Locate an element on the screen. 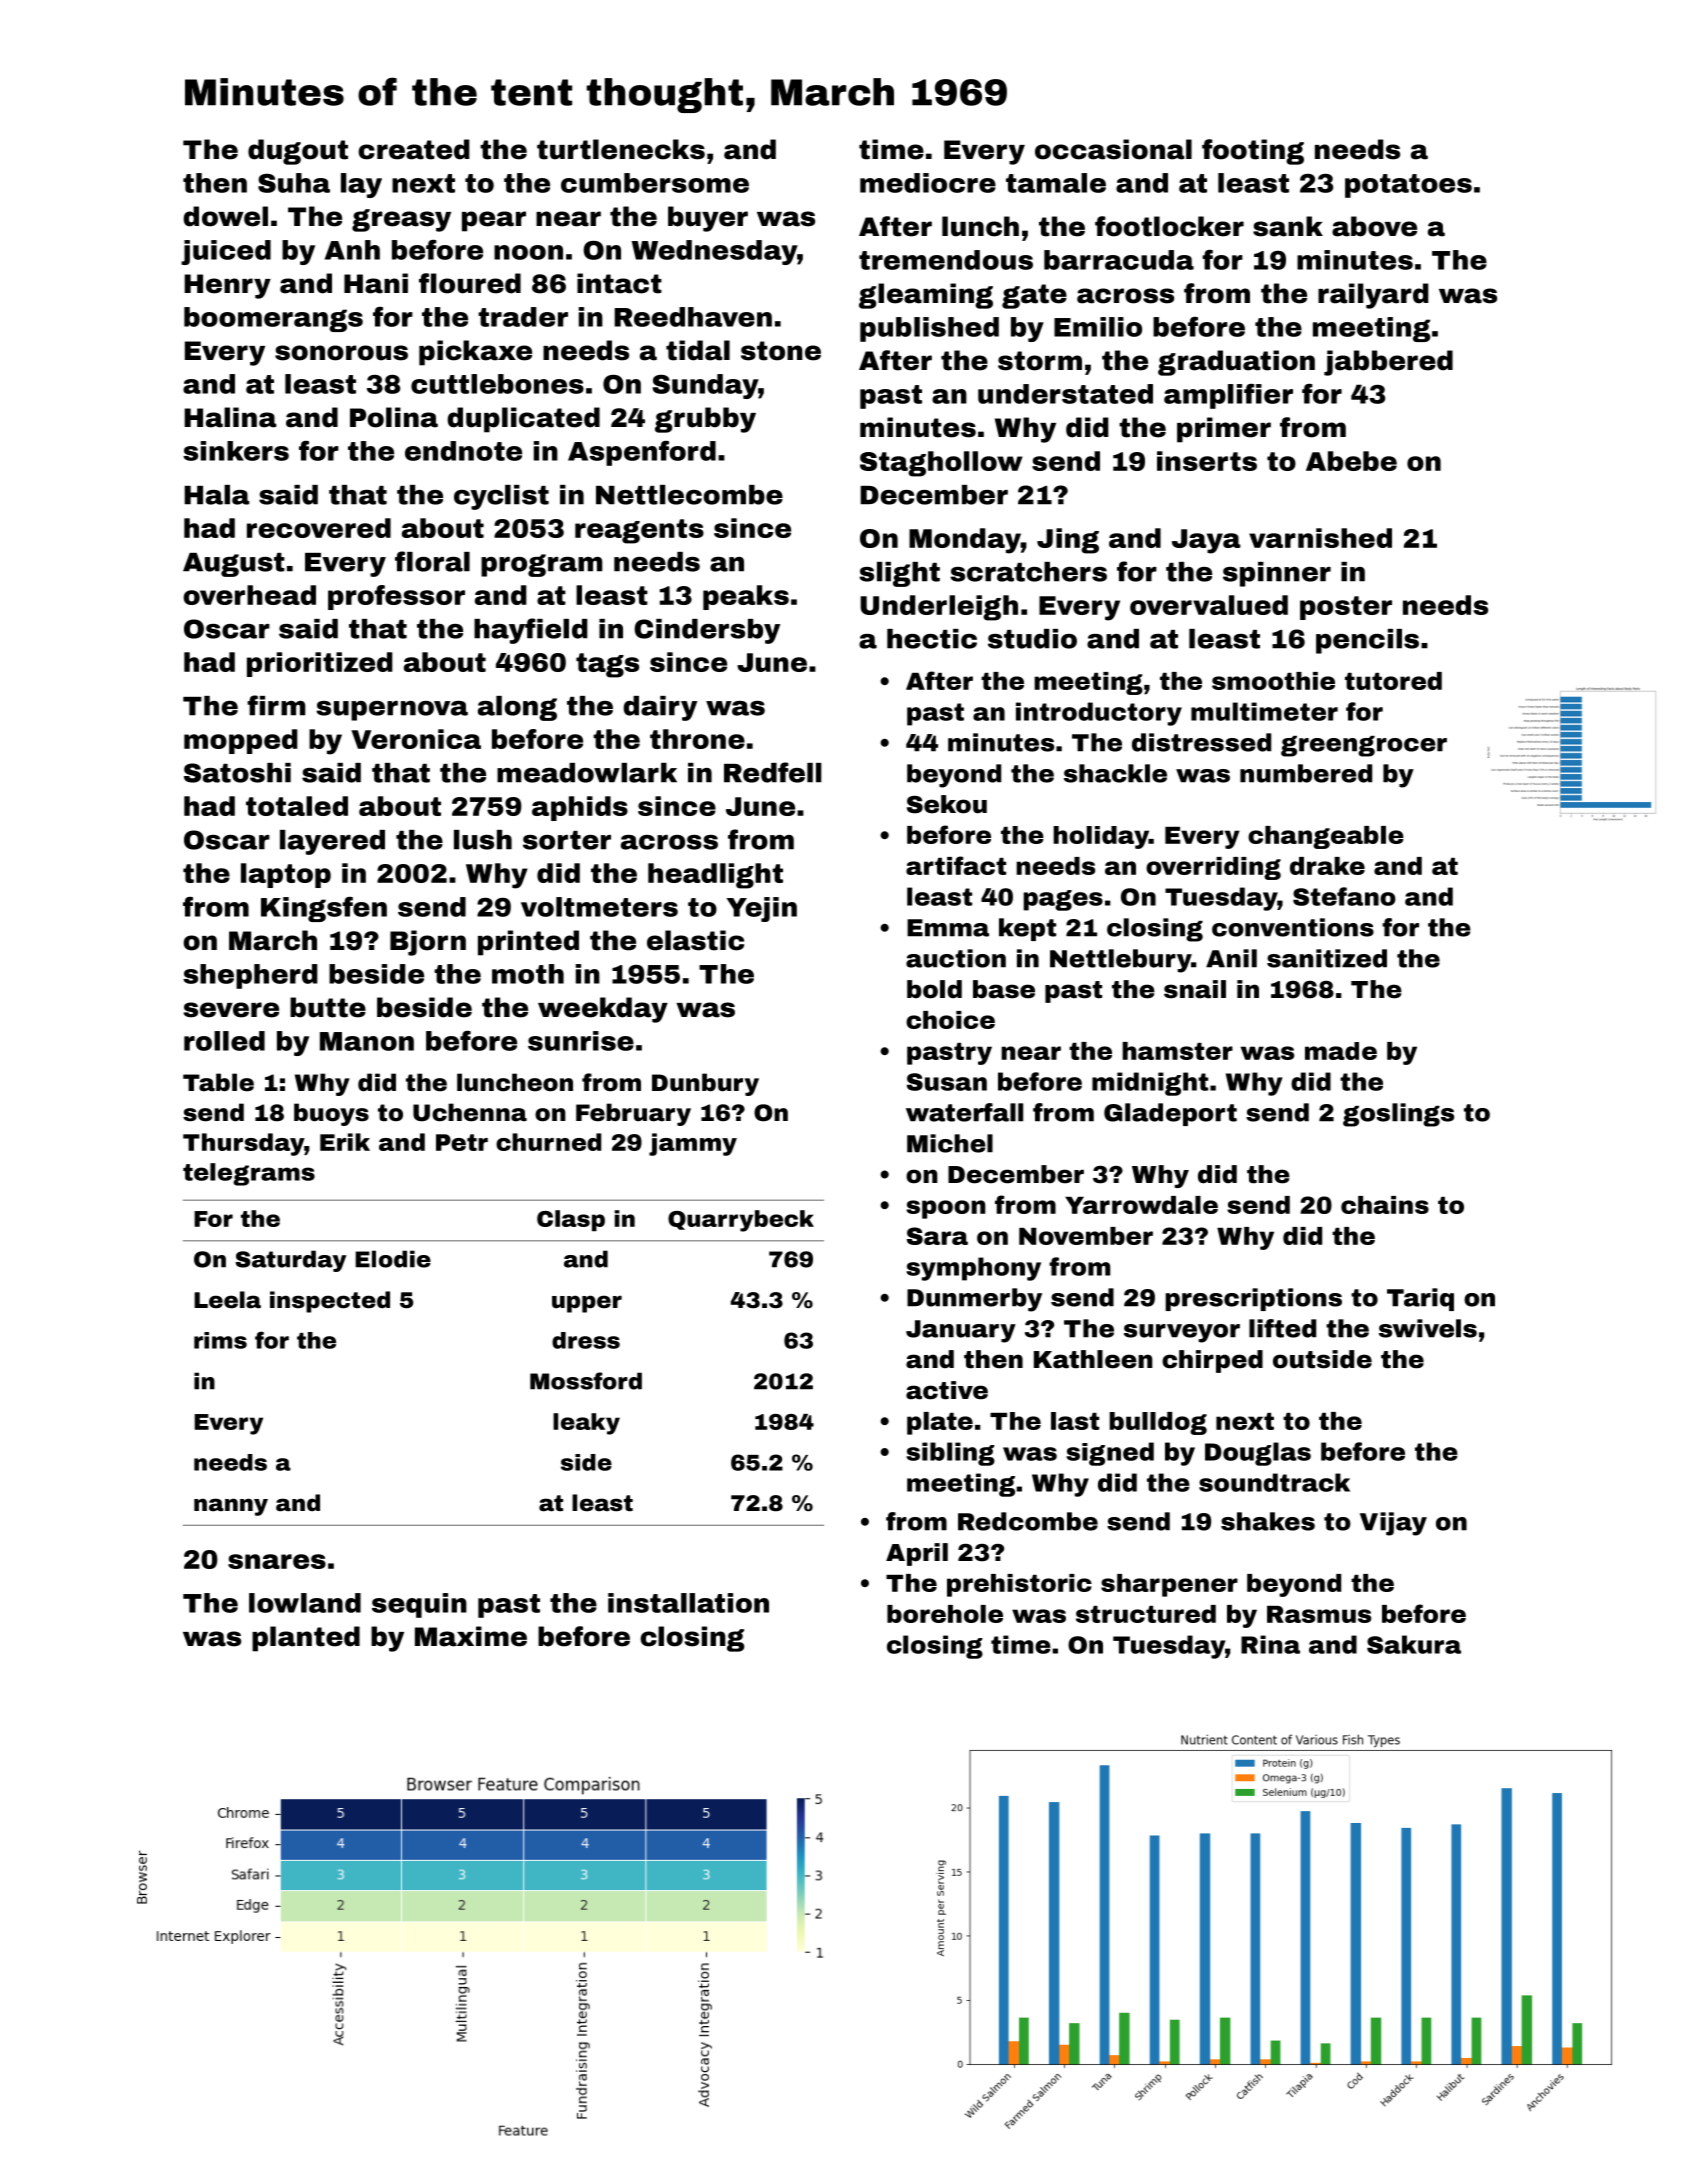 The image size is (1683, 2178). cyclist is located at coordinates (501, 497).
